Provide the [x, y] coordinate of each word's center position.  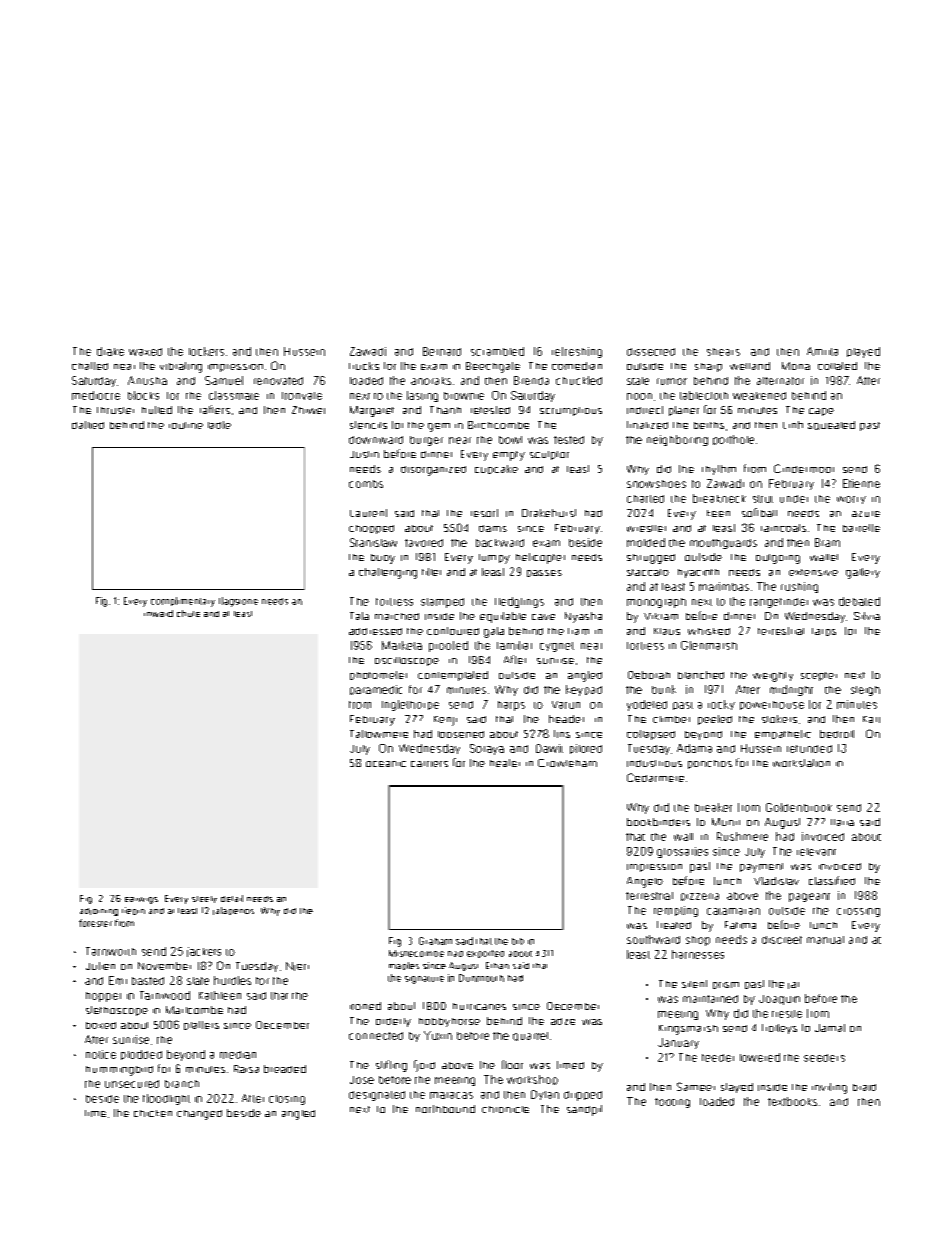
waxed [145, 352]
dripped [583, 1096]
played [863, 352]
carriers [429, 764]
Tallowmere [379, 734]
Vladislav [776, 881]
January [678, 1043]
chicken [153, 1113]
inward [158, 613]
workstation [801, 763]
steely [204, 899]
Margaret [372, 411]
